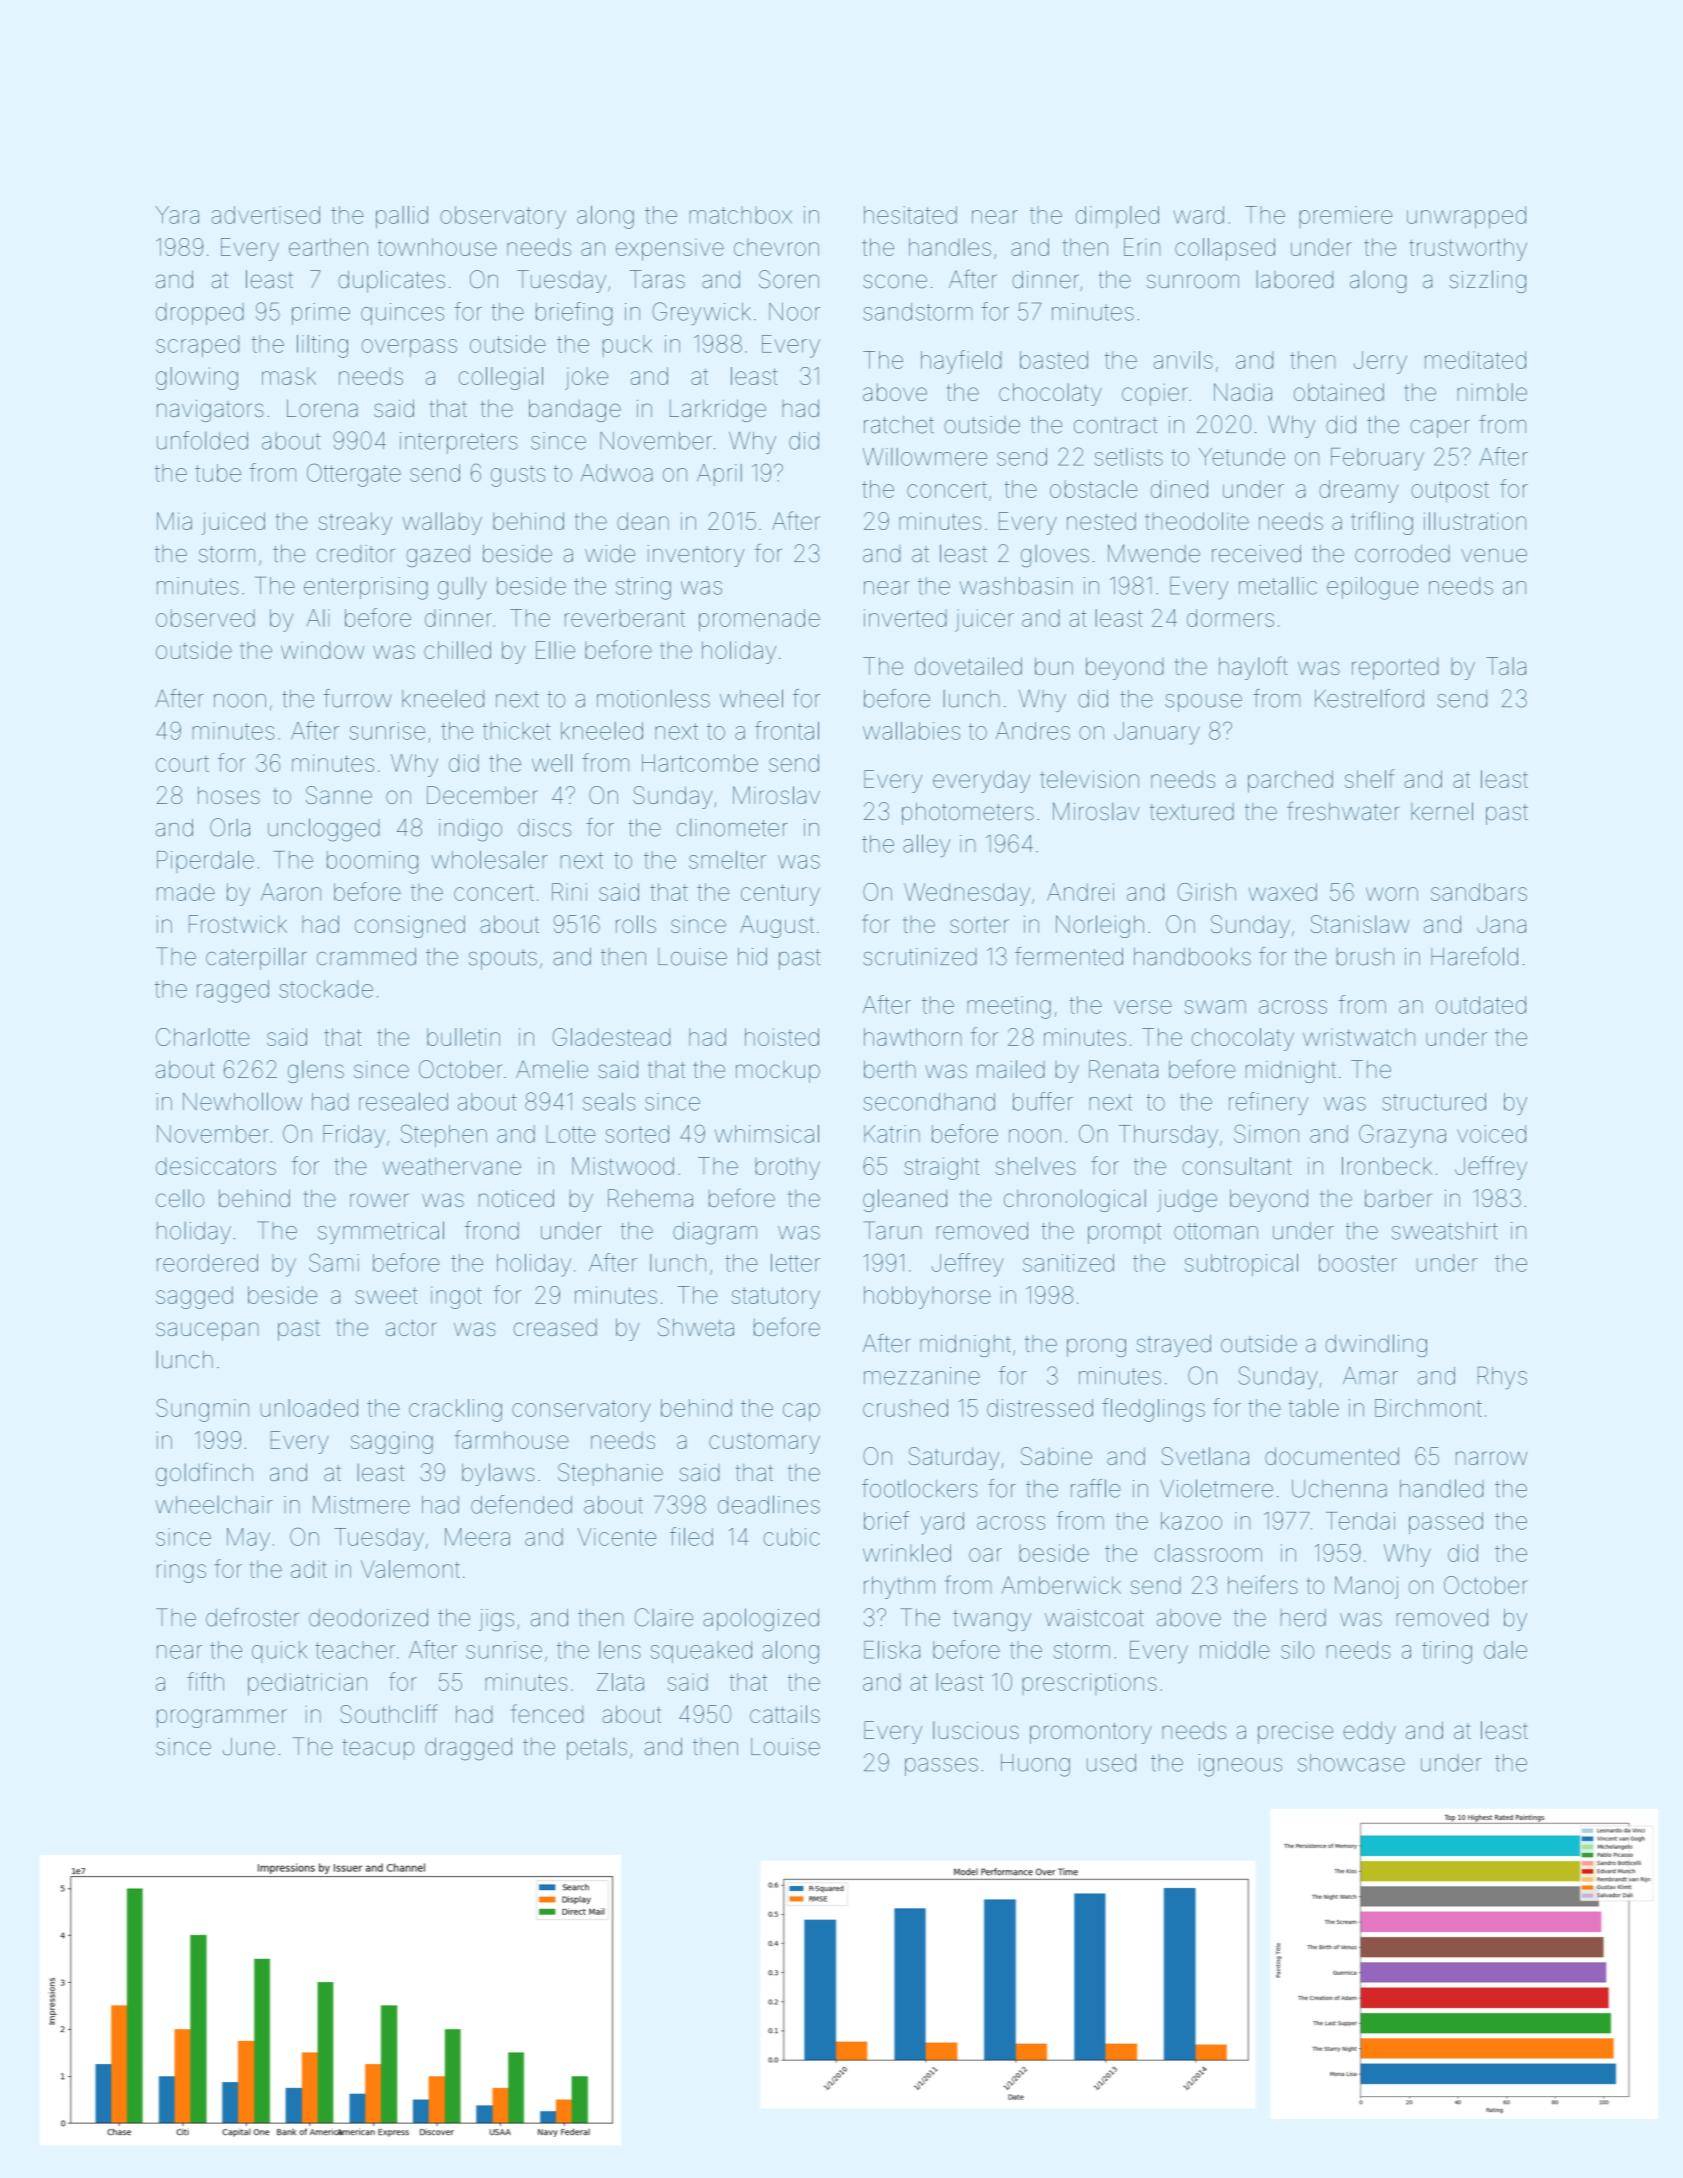 This screenshot has width=1683, height=2178. I want to click on Tarun, so click(892, 1230).
